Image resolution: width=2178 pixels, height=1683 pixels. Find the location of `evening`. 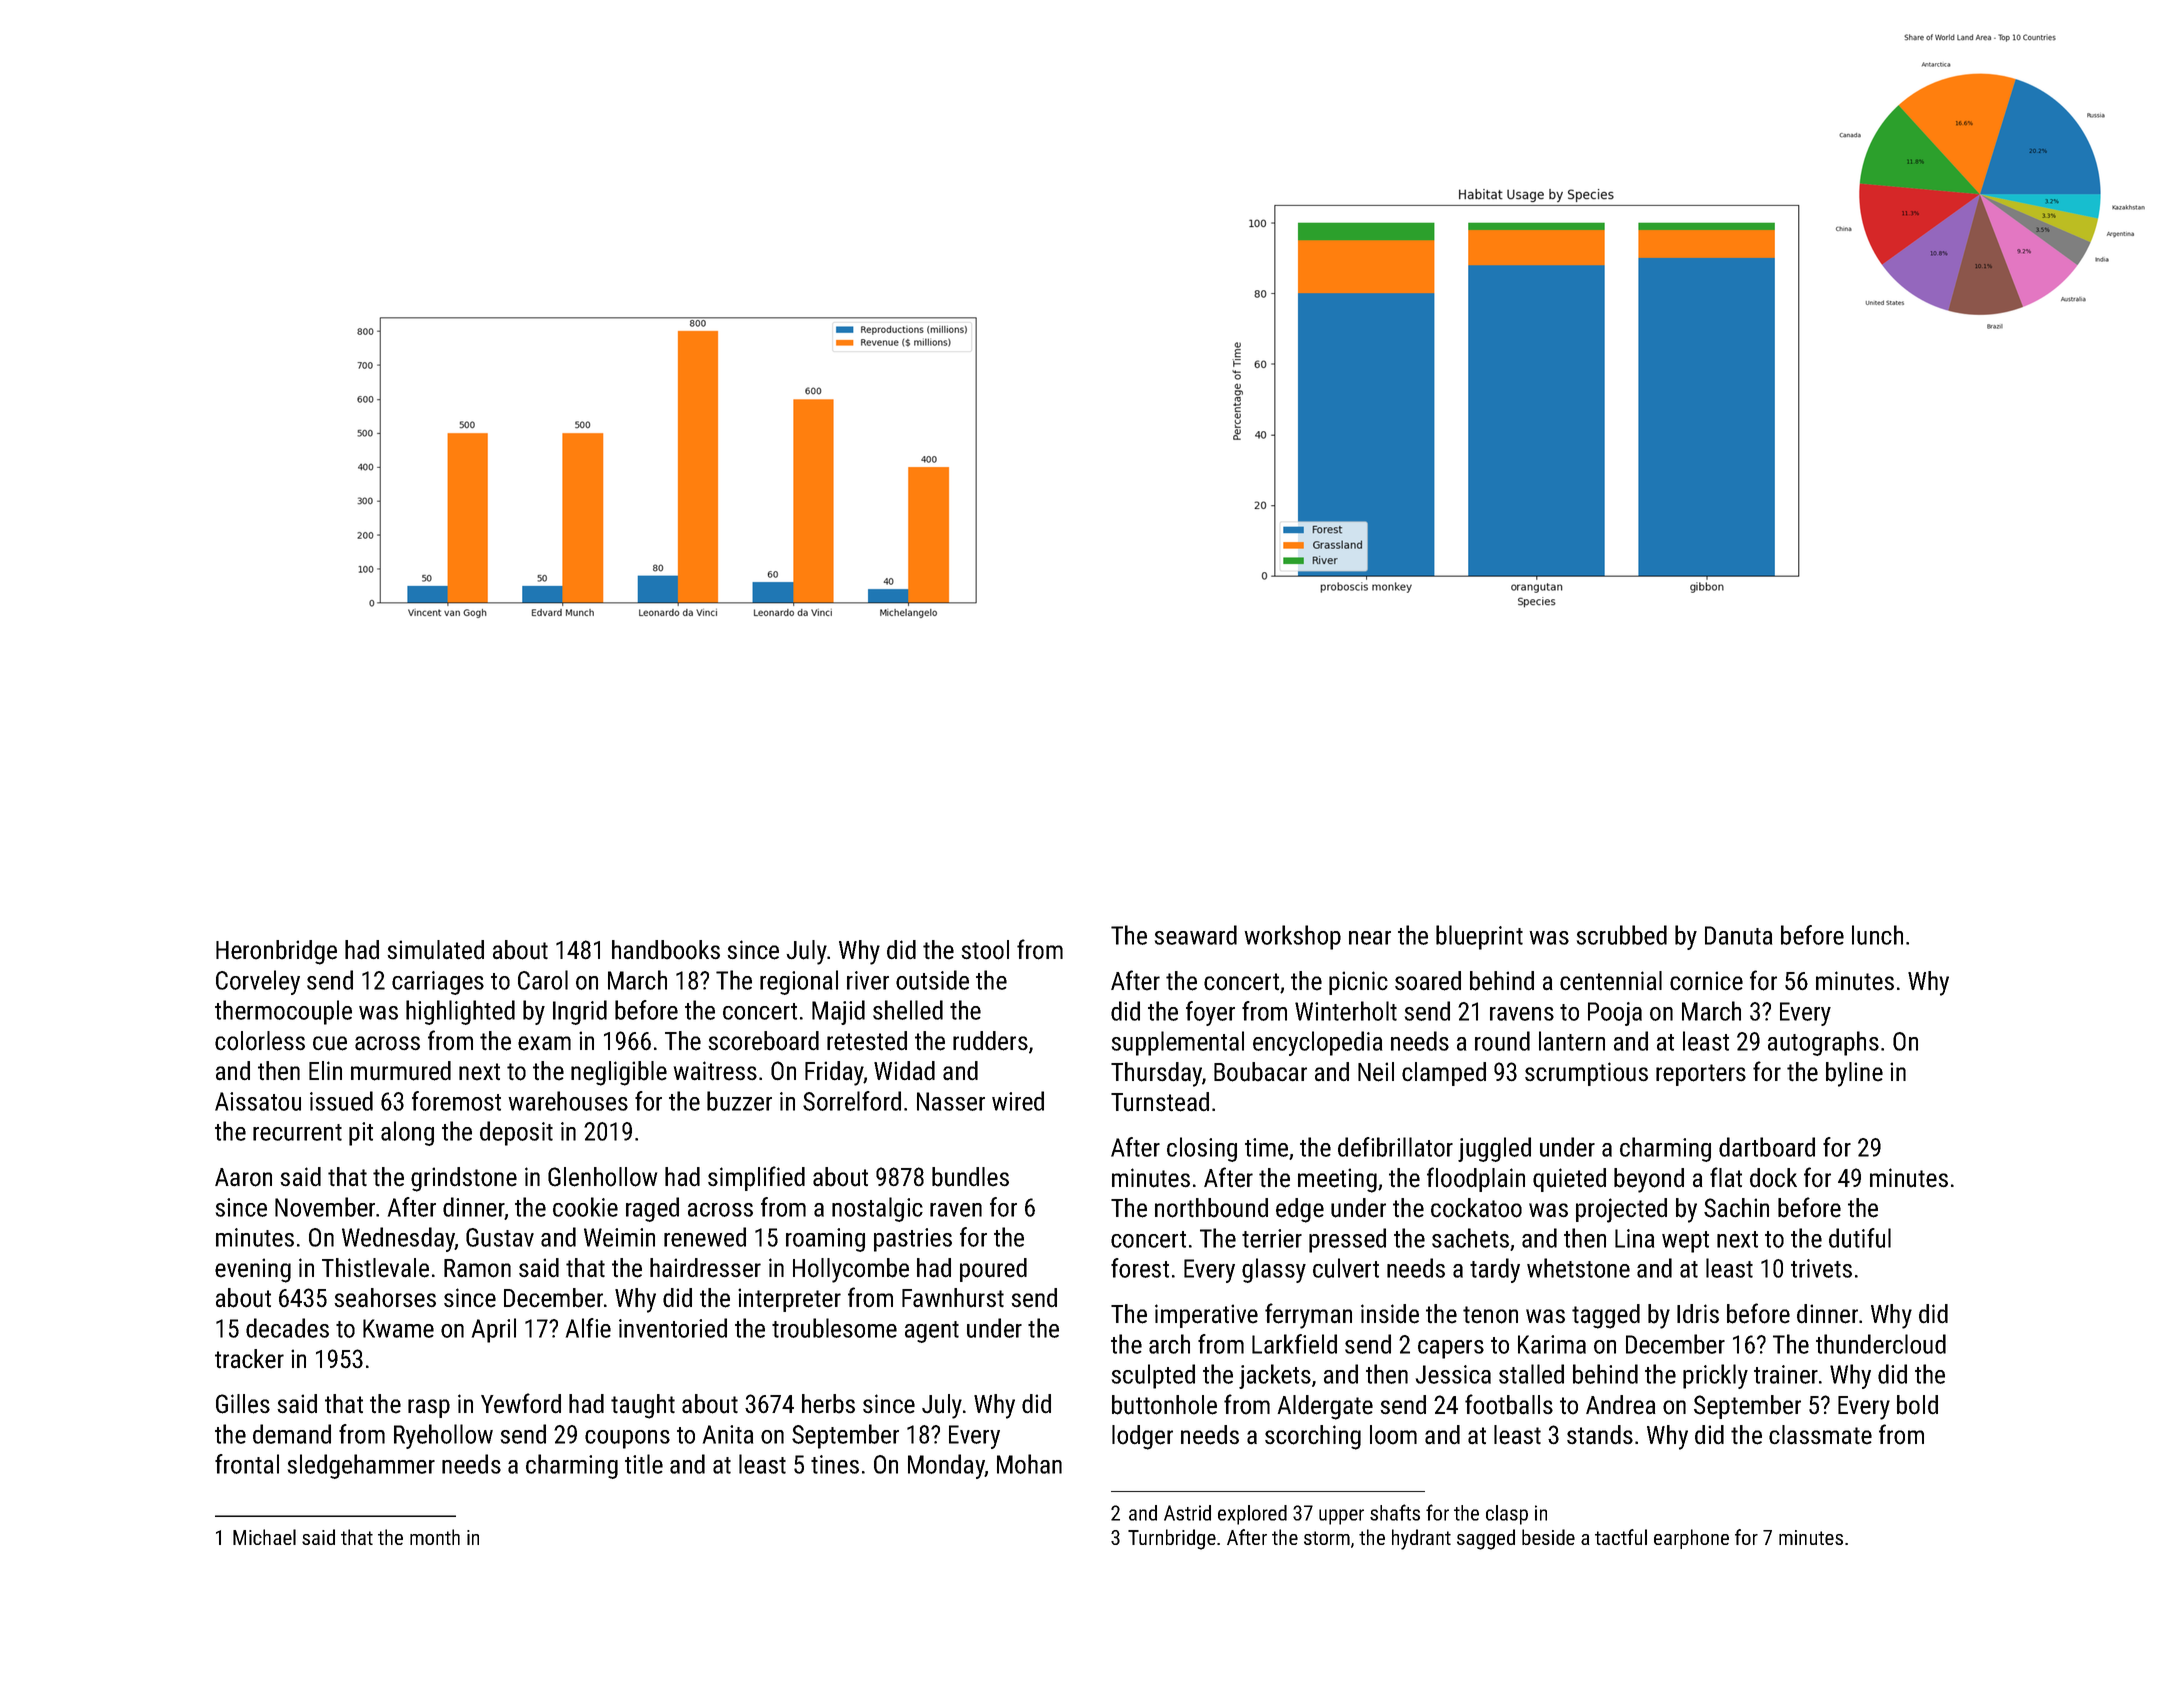

evening is located at coordinates (253, 1270).
